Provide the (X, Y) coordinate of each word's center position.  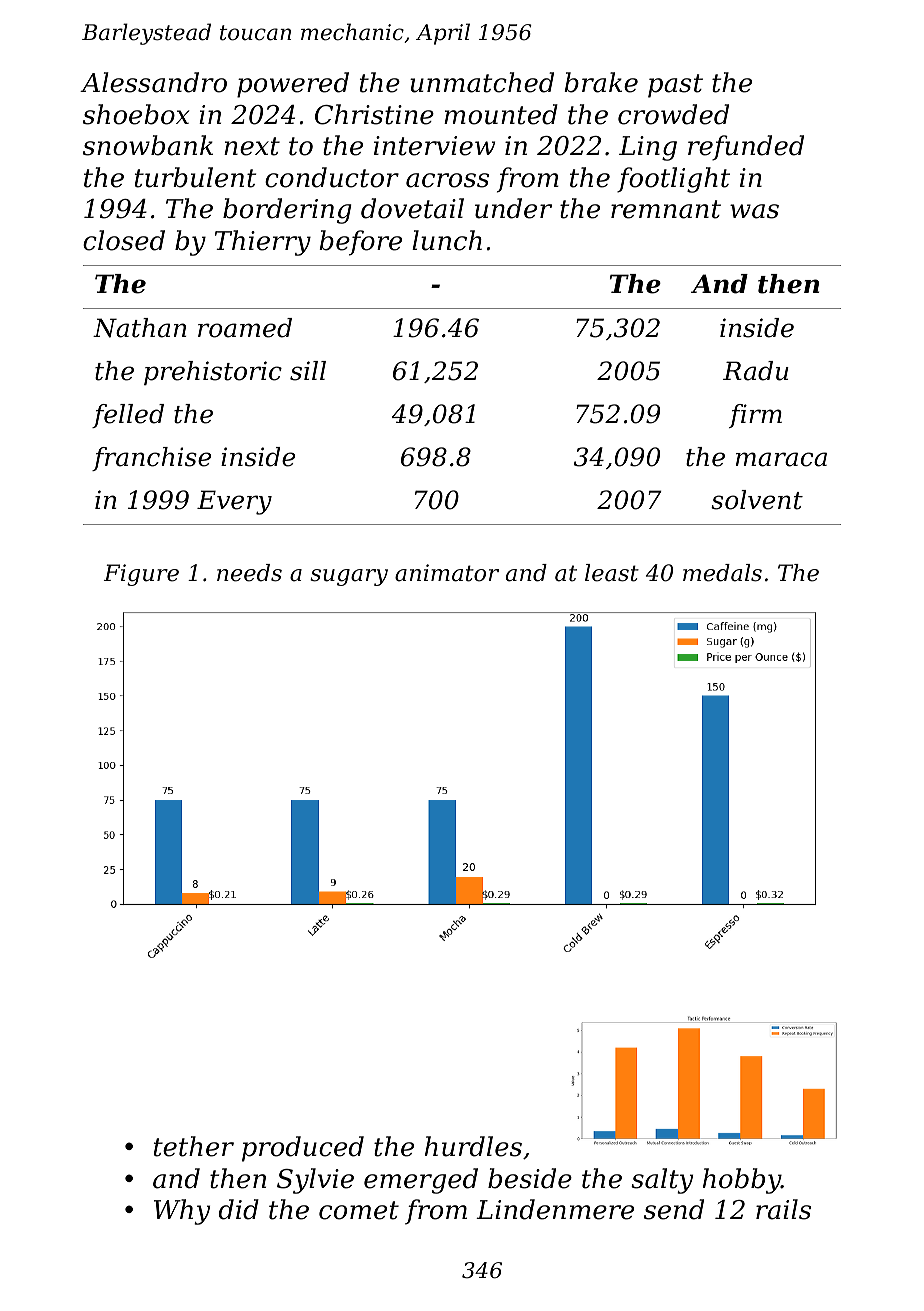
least (612, 573)
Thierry (263, 243)
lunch (447, 240)
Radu (756, 371)
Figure (141, 575)
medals (722, 573)
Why (182, 1212)
